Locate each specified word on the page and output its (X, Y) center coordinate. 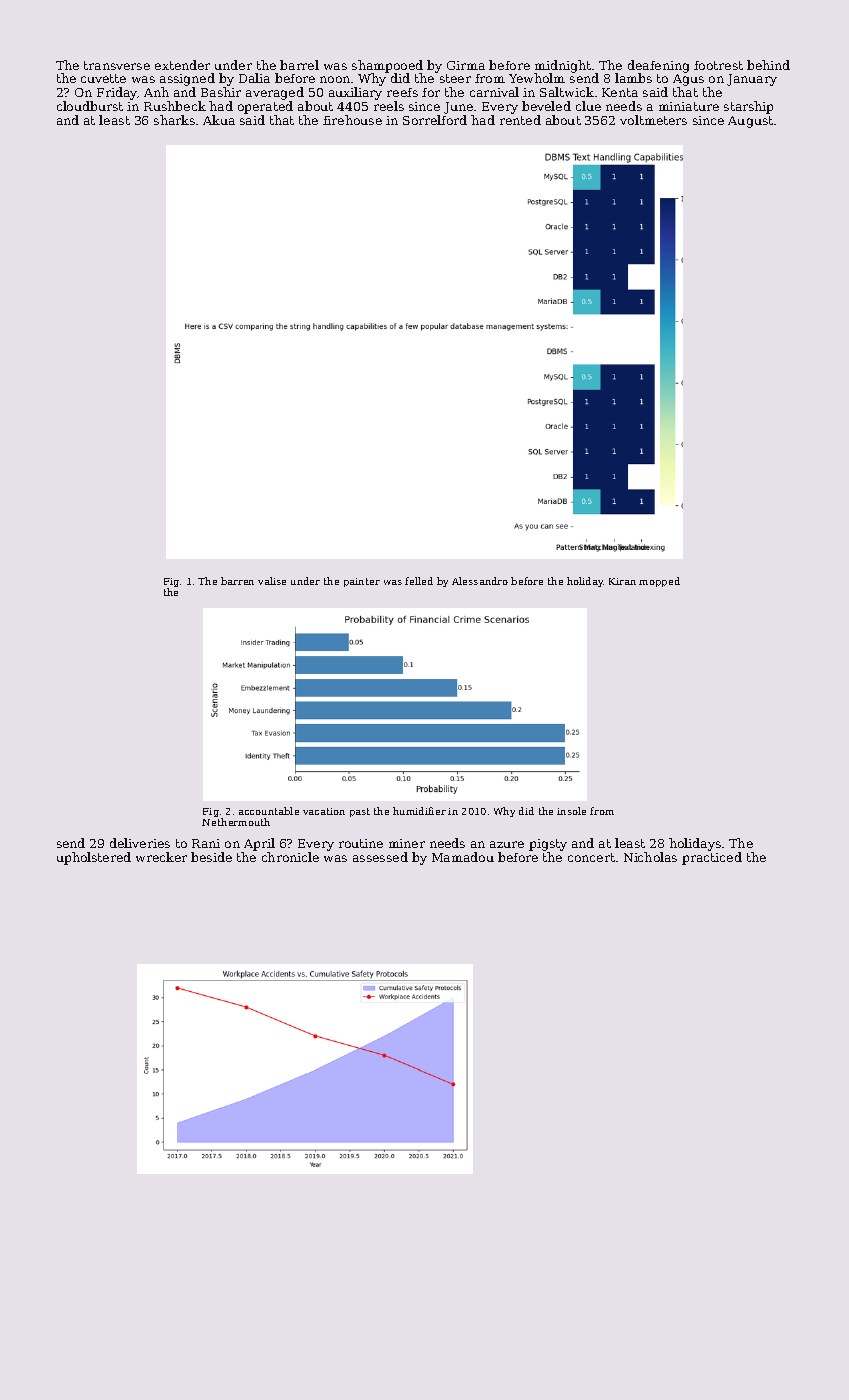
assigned (187, 80)
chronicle (290, 857)
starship (748, 107)
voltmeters (653, 120)
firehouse (352, 120)
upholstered (94, 858)
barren (237, 581)
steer (455, 78)
